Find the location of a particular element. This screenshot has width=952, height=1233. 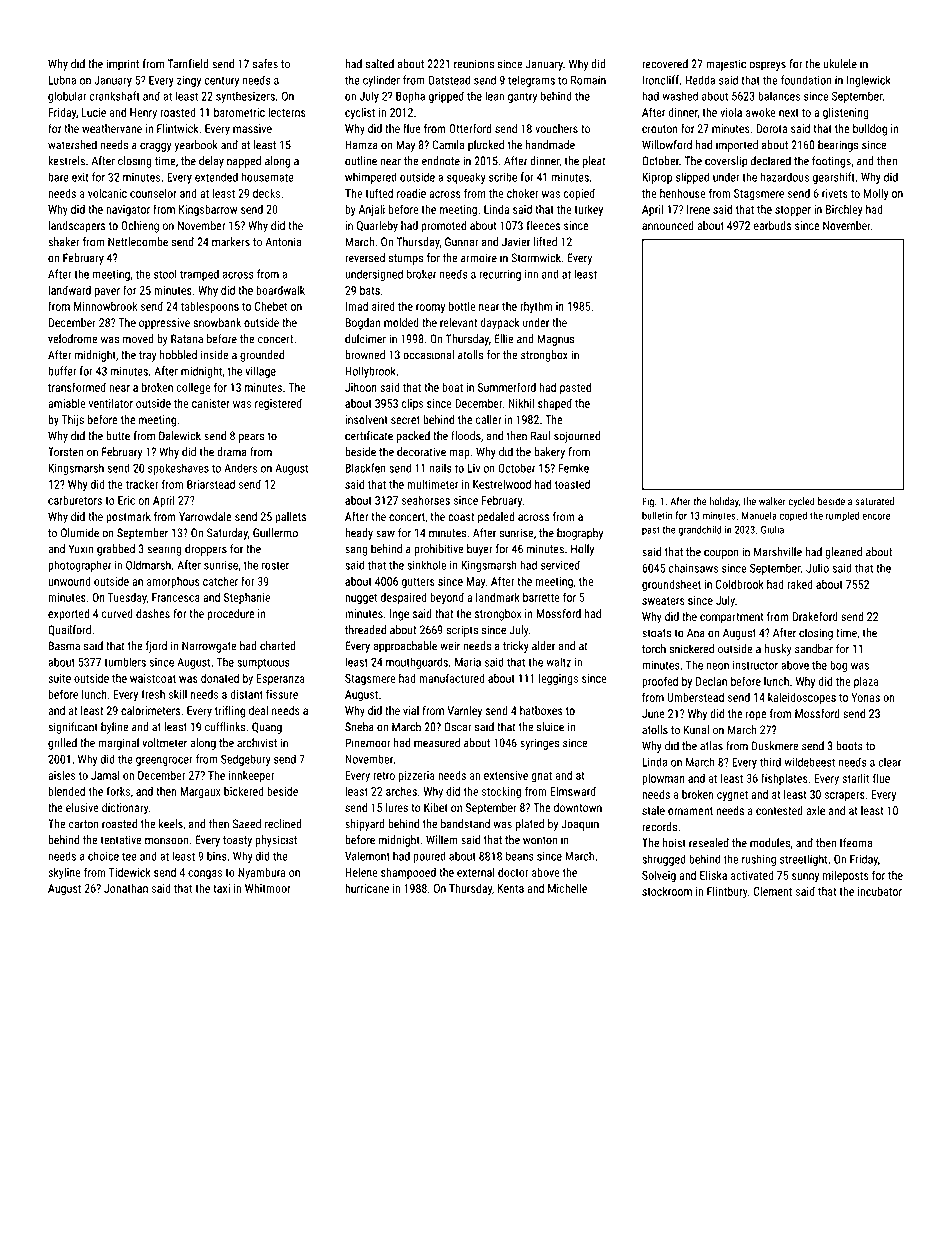

reunions is located at coordinates (474, 64).
